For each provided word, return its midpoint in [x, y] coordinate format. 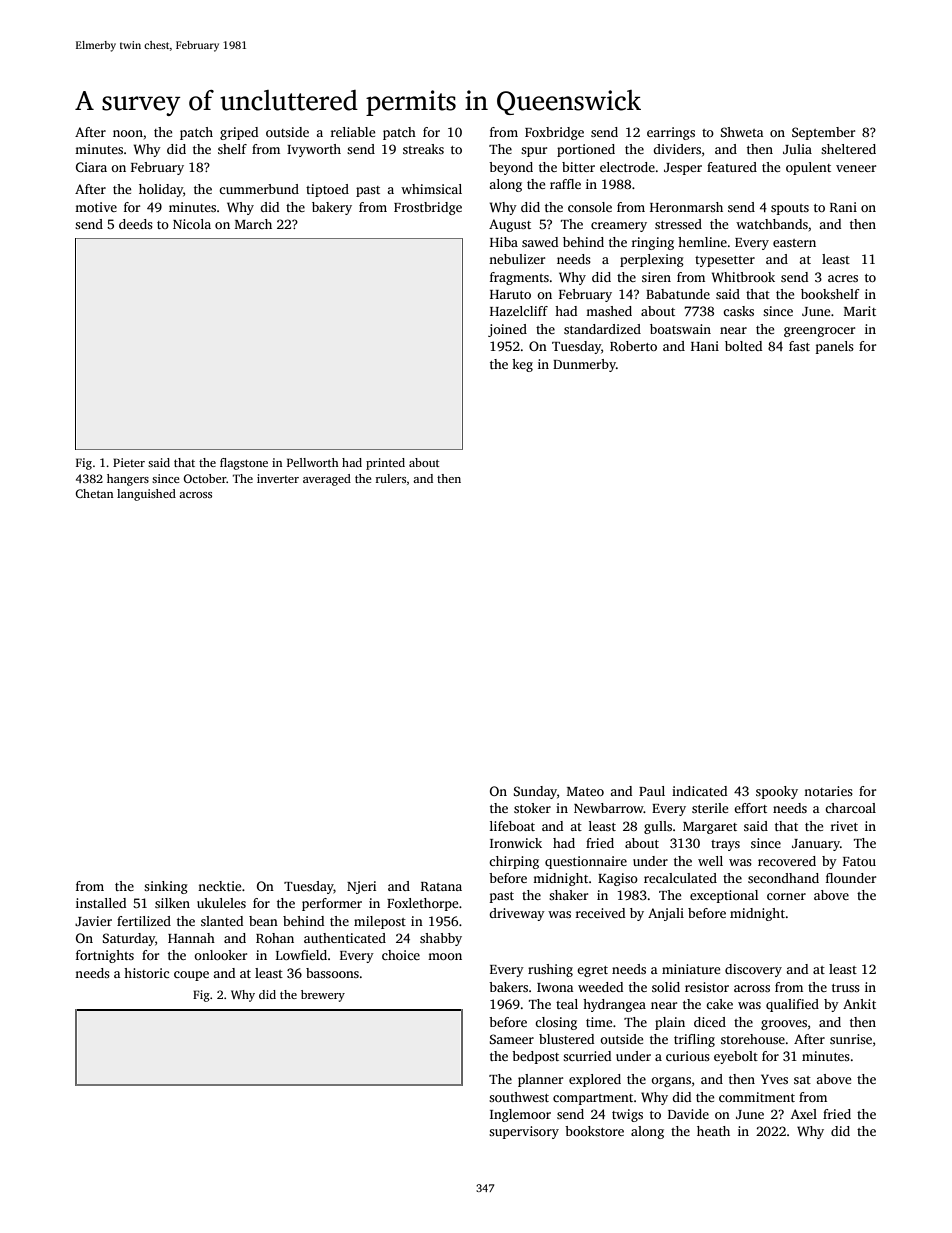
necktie [219, 886]
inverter [278, 478]
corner [786, 896]
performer [332, 904]
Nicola [192, 224]
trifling [694, 1040]
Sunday [535, 792]
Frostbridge [428, 208]
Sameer [512, 1039]
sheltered [848, 149]
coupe [191, 976]
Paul [652, 791]
